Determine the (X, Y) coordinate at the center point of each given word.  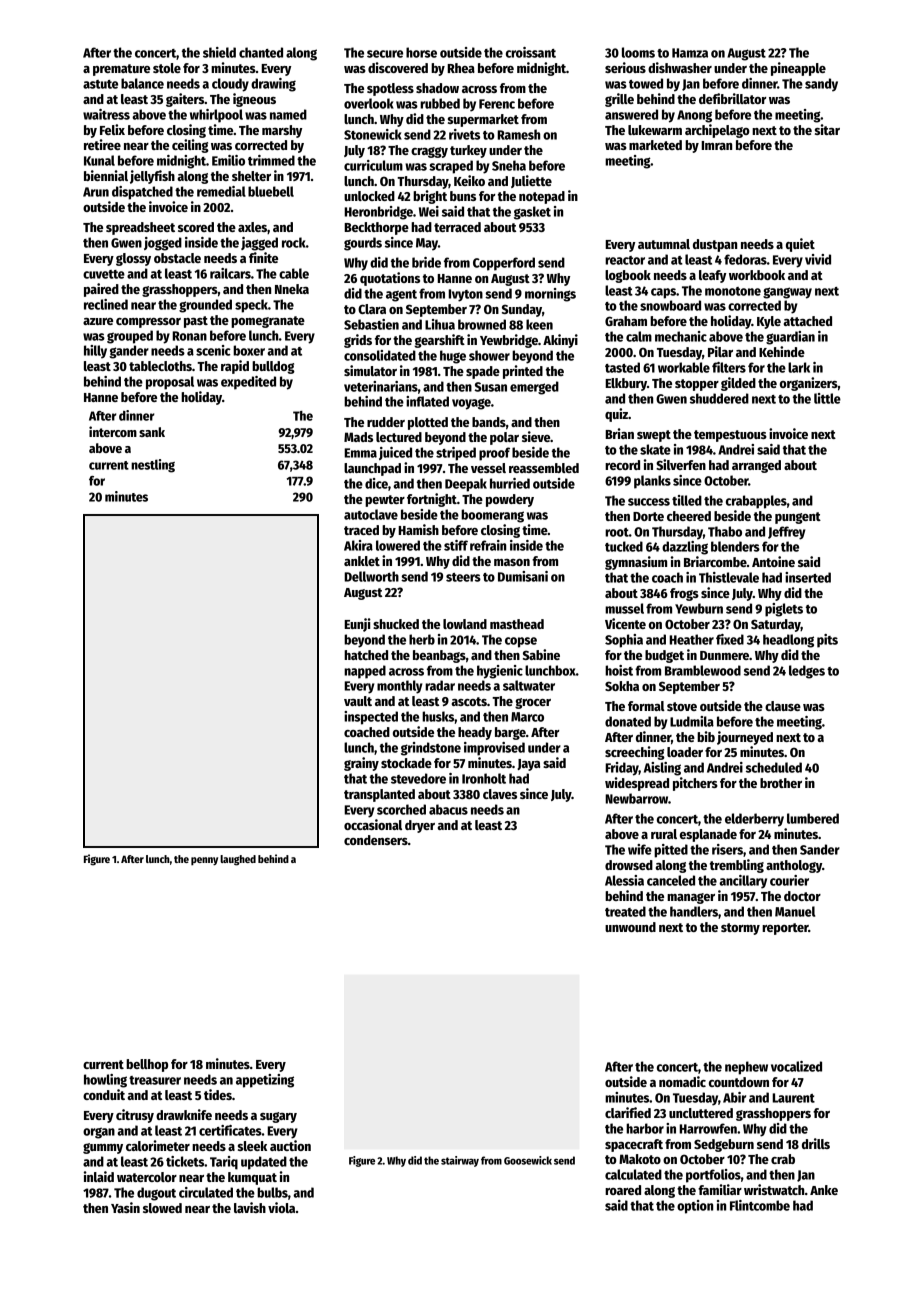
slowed (162, 1208)
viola (281, 1207)
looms (638, 52)
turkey (468, 151)
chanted (261, 52)
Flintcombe (760, 1205)
